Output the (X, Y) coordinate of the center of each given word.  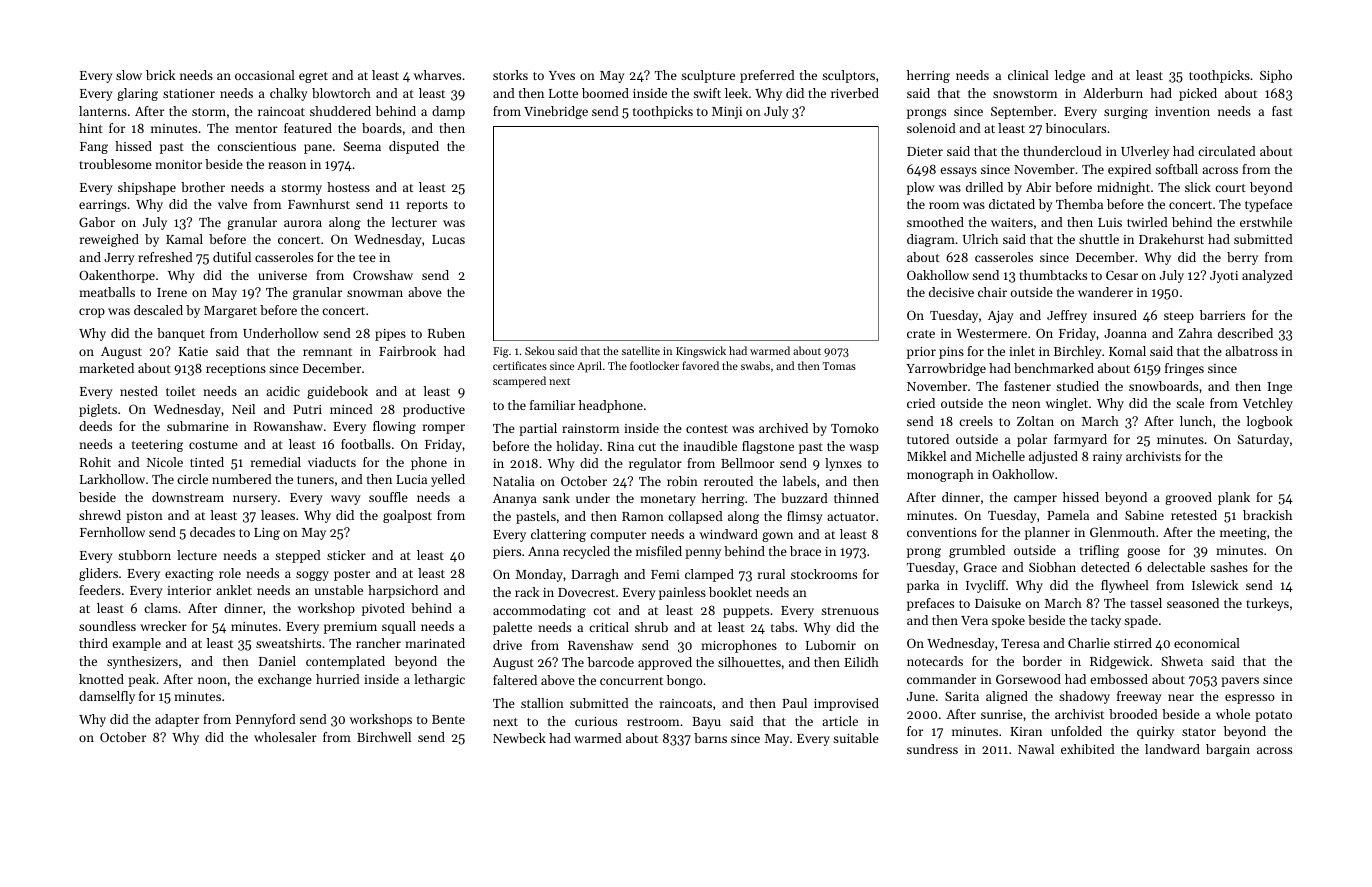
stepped (298, 556)
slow (129, 75)
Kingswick (701, 352)
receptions (236, 370)
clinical (1028, 75)
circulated (1227, 151)
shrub (651, 627)
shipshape (147, 188)
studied (1077, 386)
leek (736, 93)
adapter (177, 720)
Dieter (925, 151)
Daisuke (998, 603)
